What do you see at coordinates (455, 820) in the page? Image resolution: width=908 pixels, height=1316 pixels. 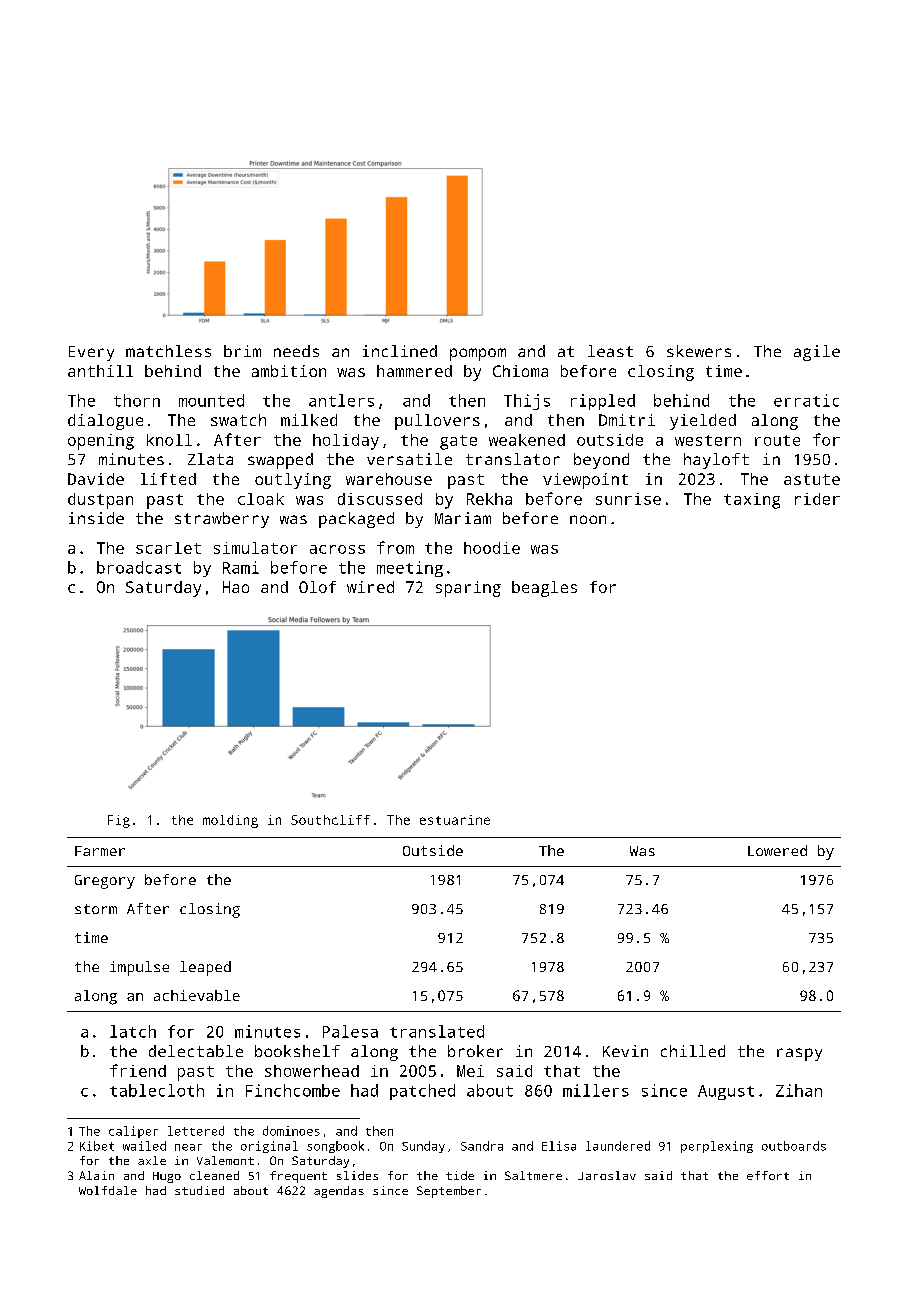 I see `estuarine` at bounding box center [455, 820].
